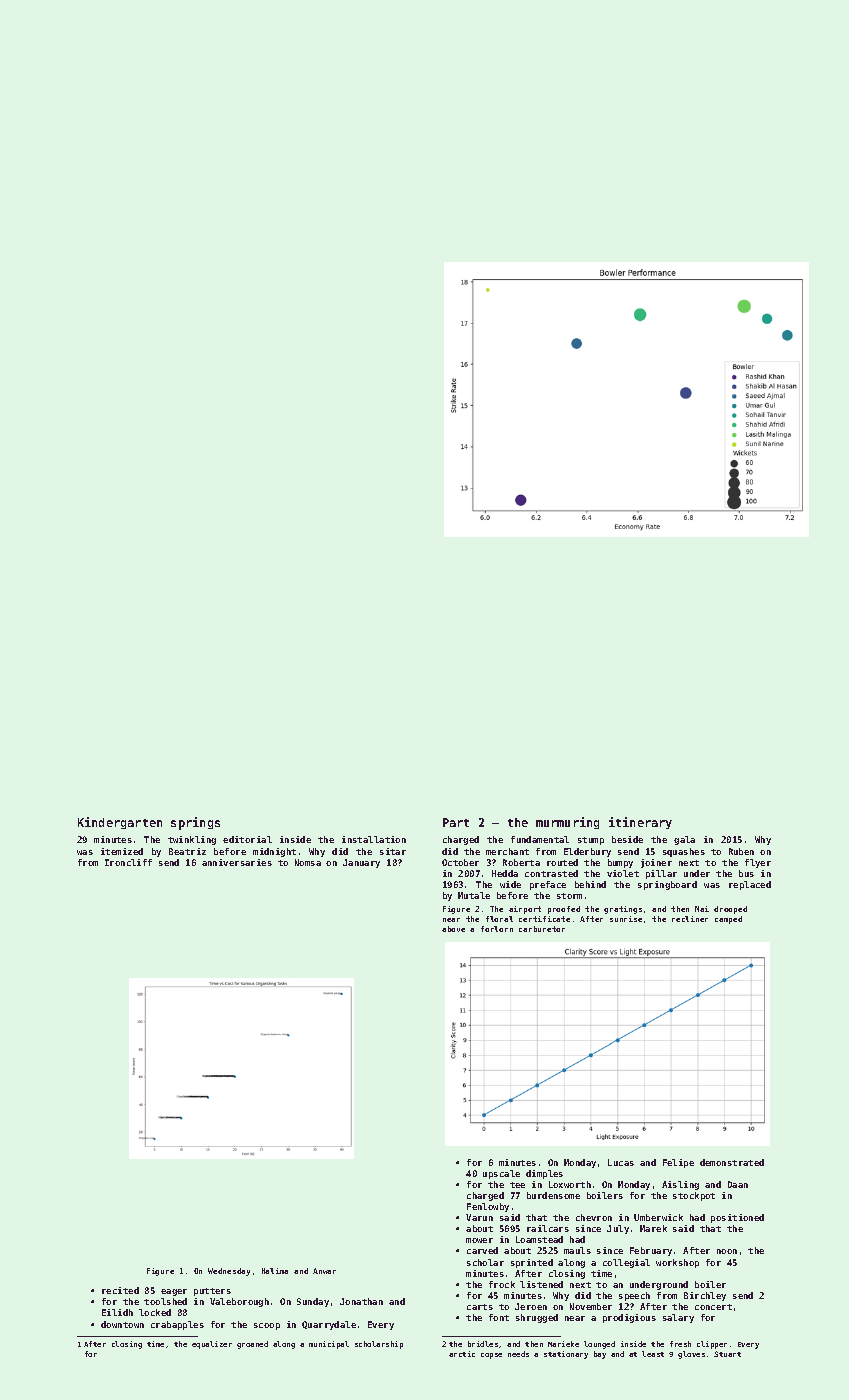 This screenshot has width=849, height=1400. I want to click on Part, so click(456, 822).
